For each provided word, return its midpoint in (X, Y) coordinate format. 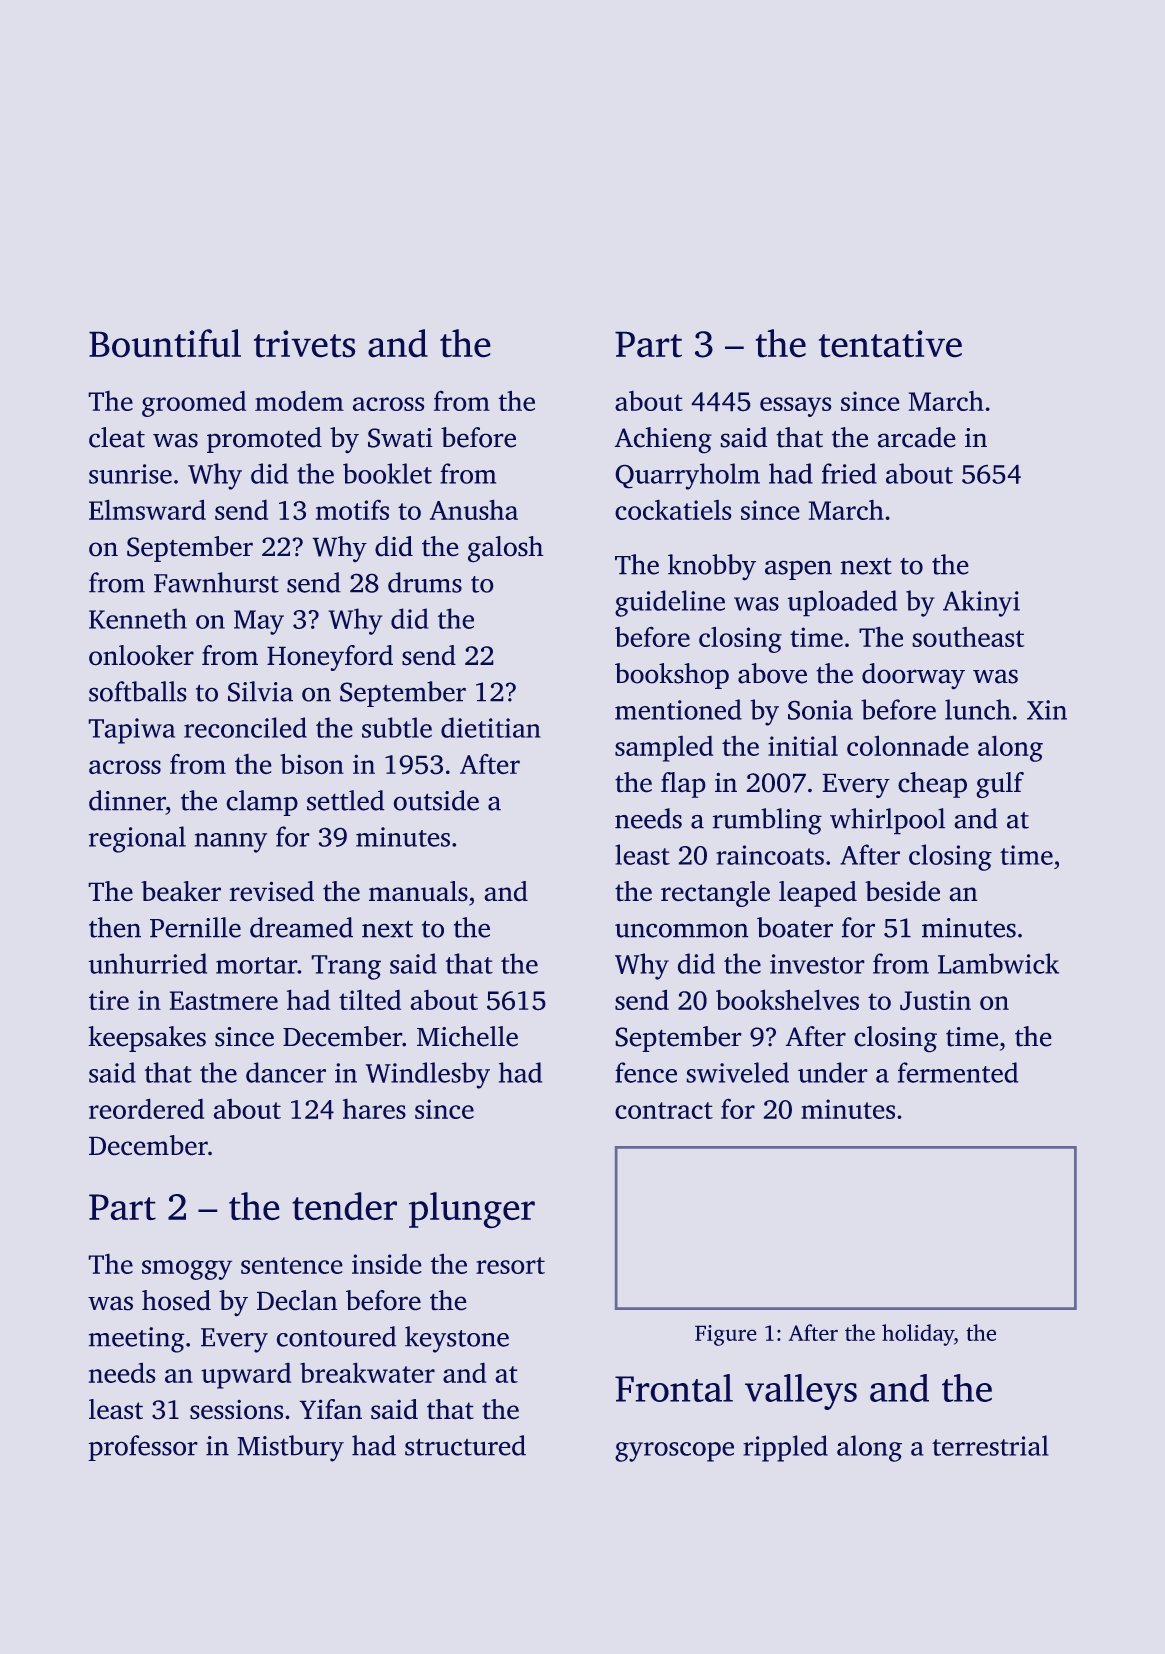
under (832, 1072)
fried (849, 473)
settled (345, 800)
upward (246, 1376)
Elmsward (147, 510)
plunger (472, 1210)
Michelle (467, 1036)
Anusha (474, 510)
